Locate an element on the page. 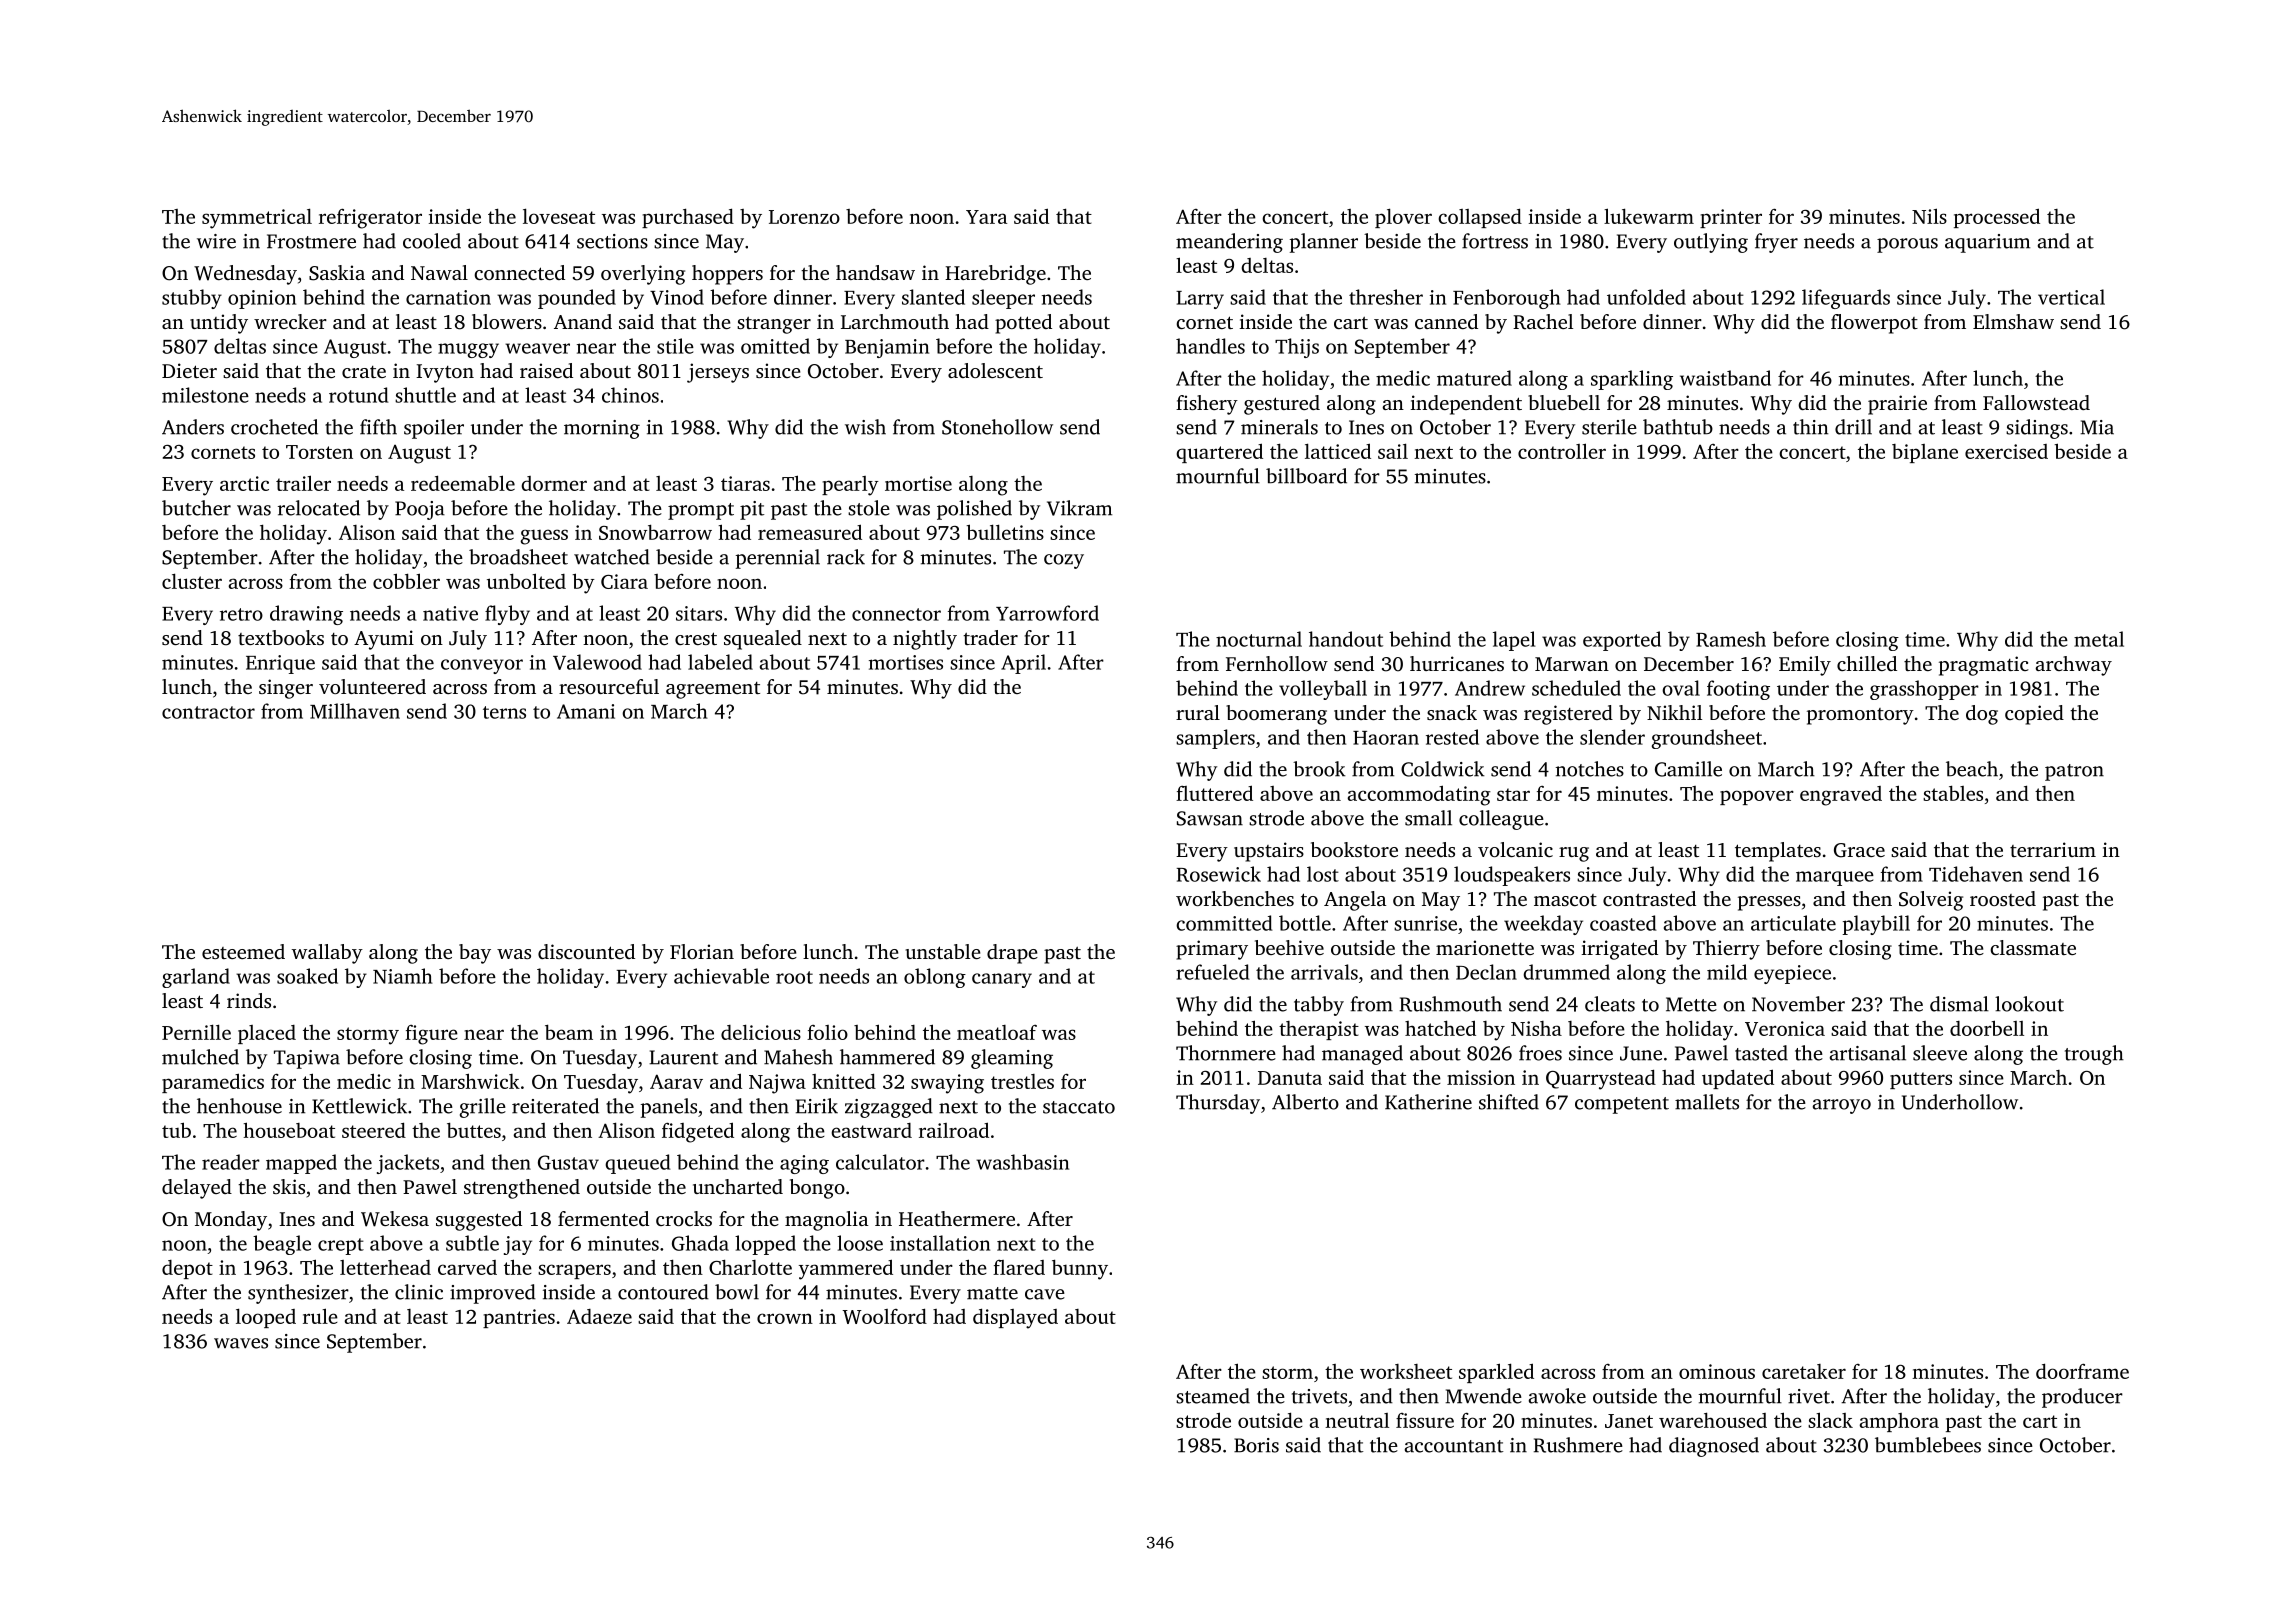 The image size is (2292, 1620). achievable is located at coordinates (721, 976).
